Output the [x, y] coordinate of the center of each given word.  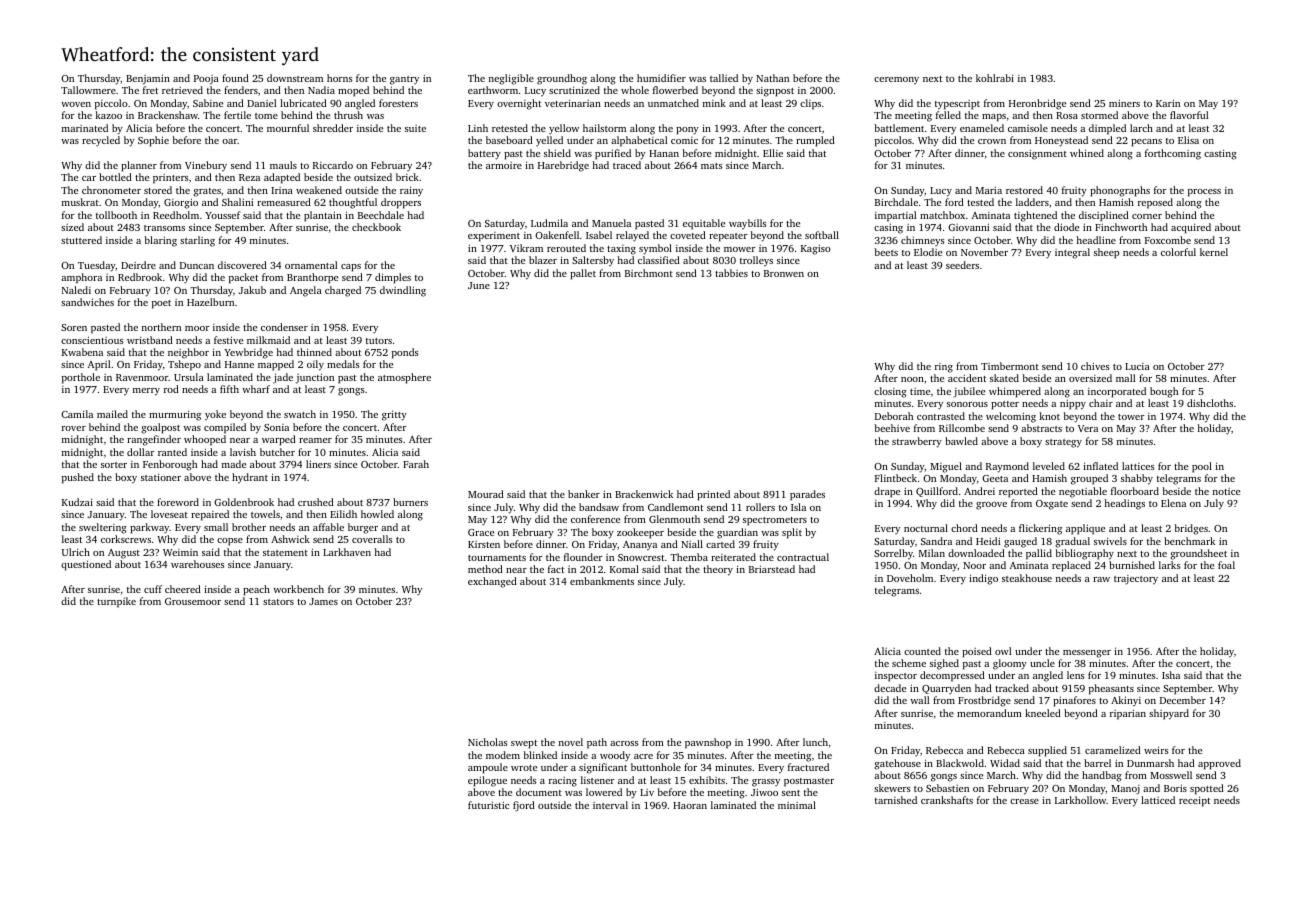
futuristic [488, 805]
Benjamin [148, 79]
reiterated [733, 557]
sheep [1106, 253]
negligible [511, 79]
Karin [1168, 103]
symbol [655, 249]
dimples [393, 278]
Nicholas [488, 742]
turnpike [116, 602]
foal [1226, 565]
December [1183, 700]
